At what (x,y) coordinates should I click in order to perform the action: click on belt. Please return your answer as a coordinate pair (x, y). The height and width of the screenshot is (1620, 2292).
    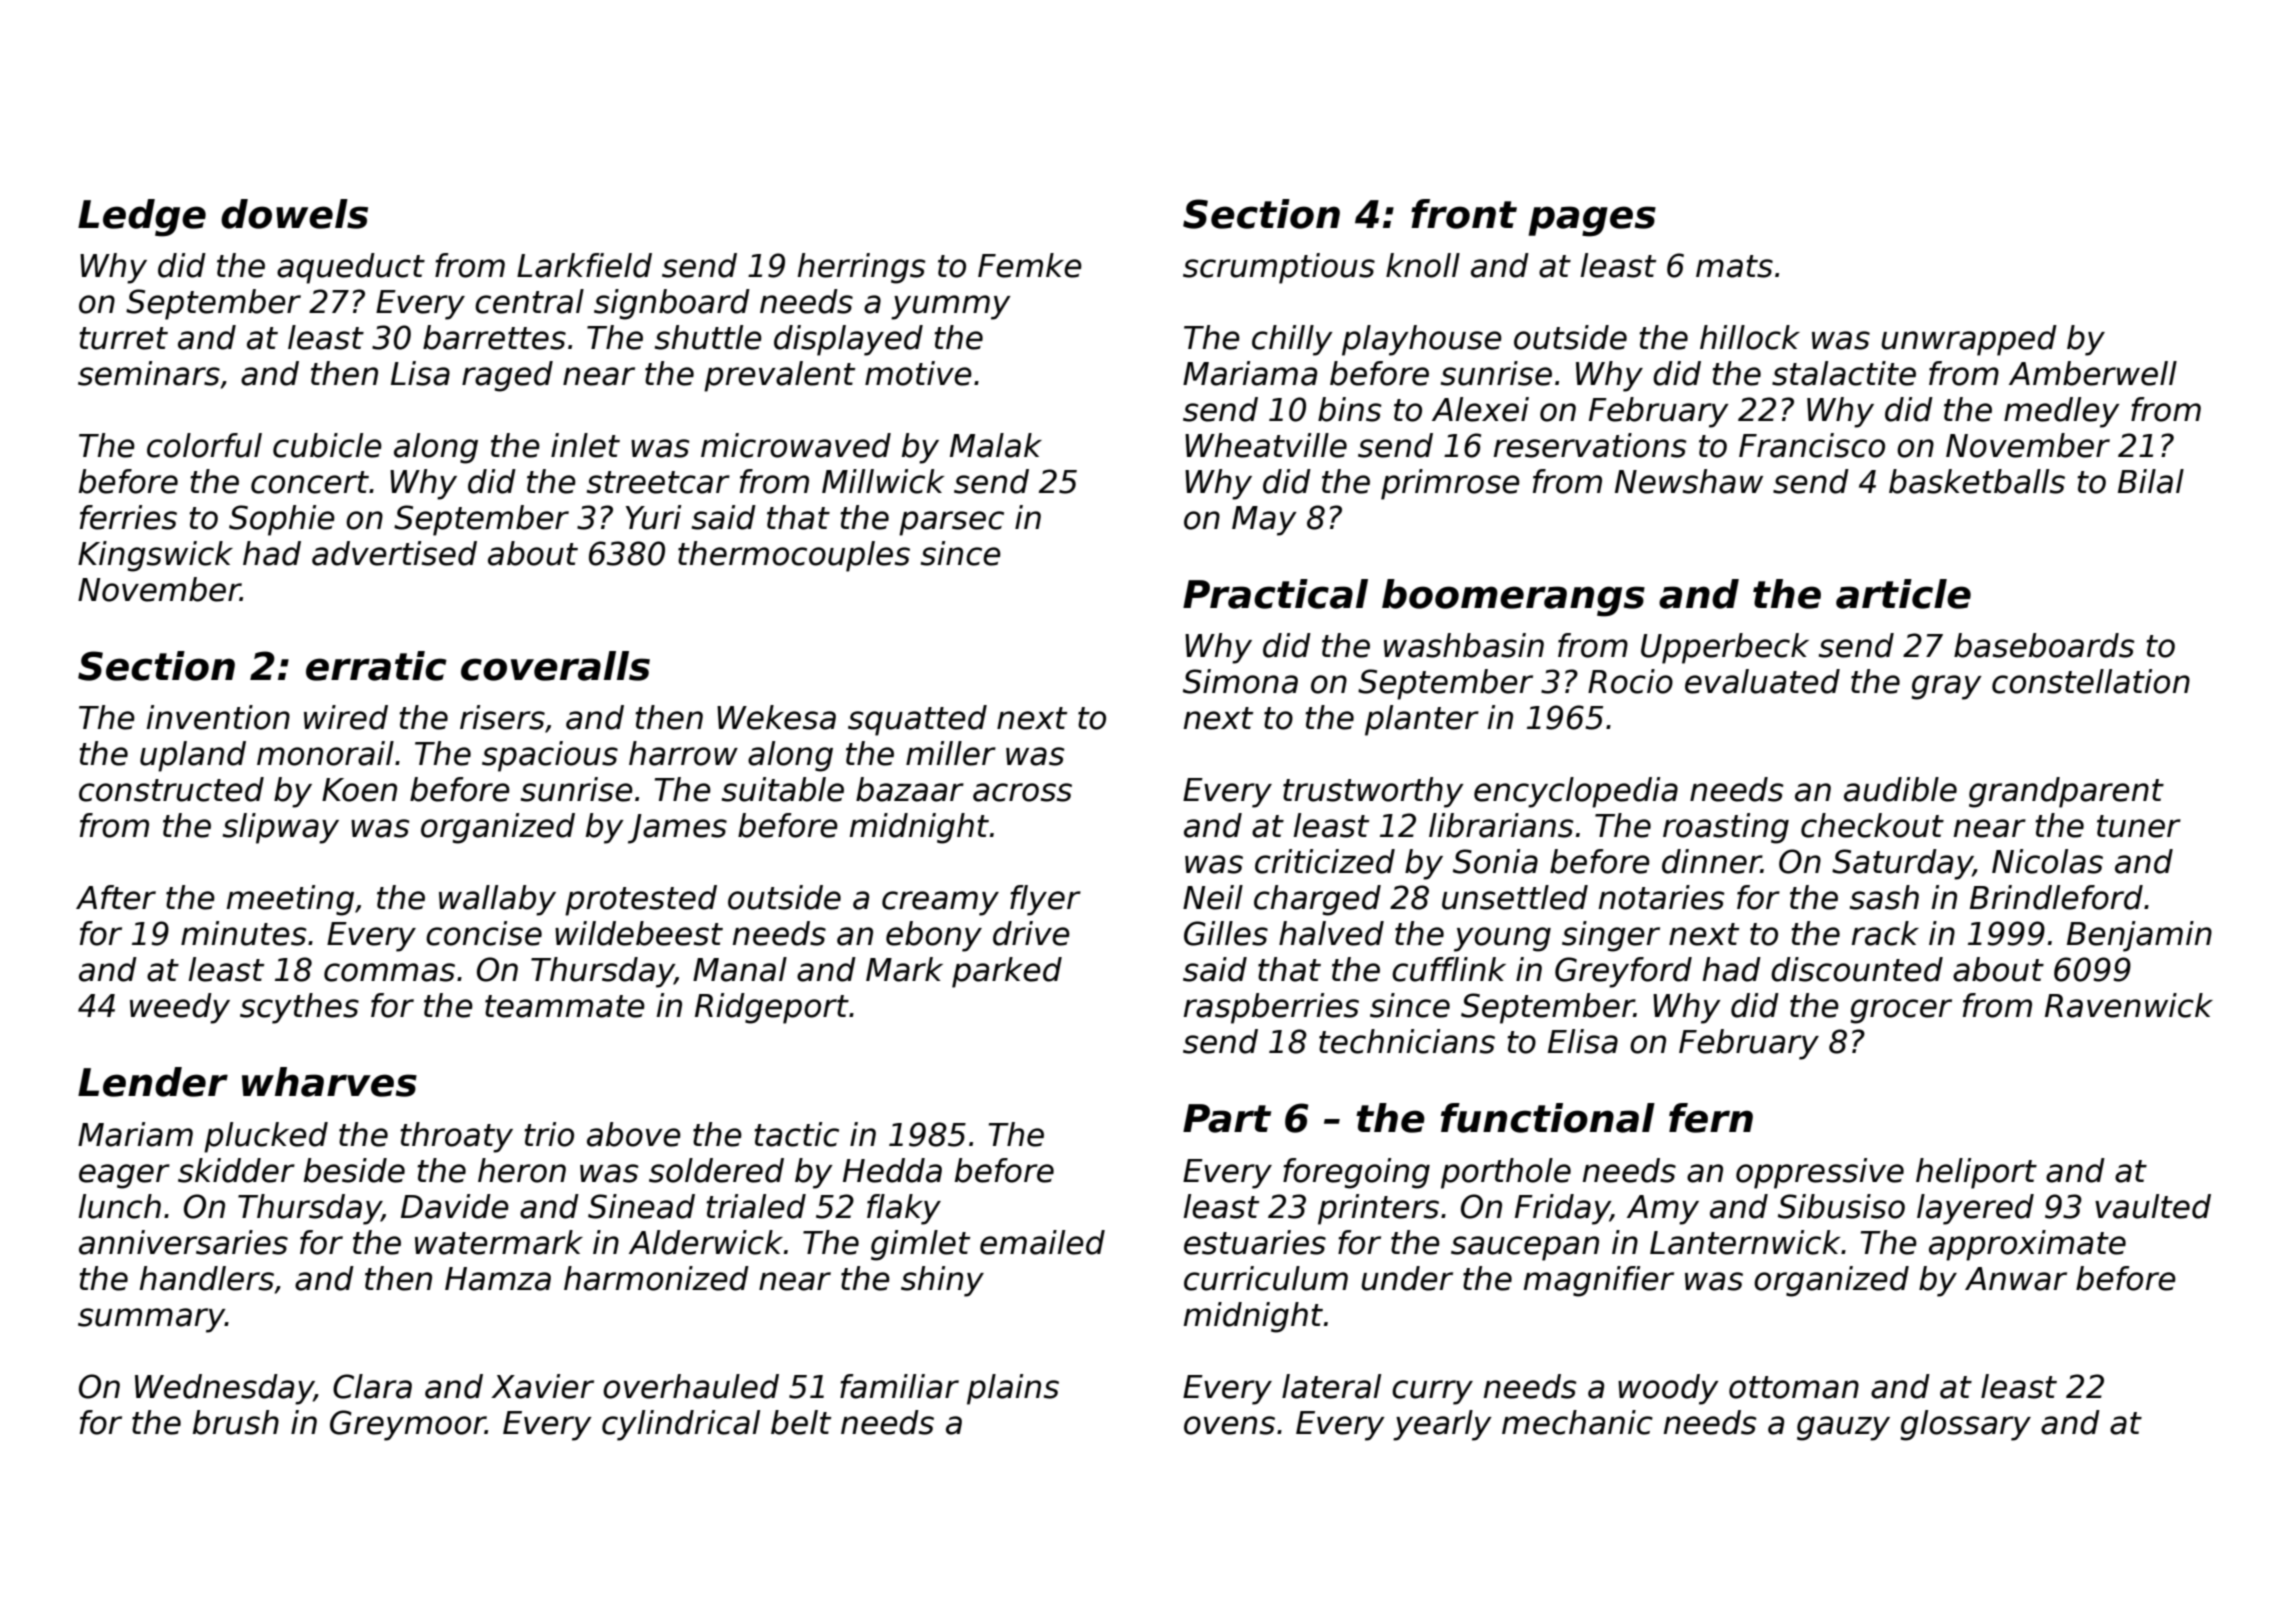
    Looking at the image, I should click on (801, 1422).
